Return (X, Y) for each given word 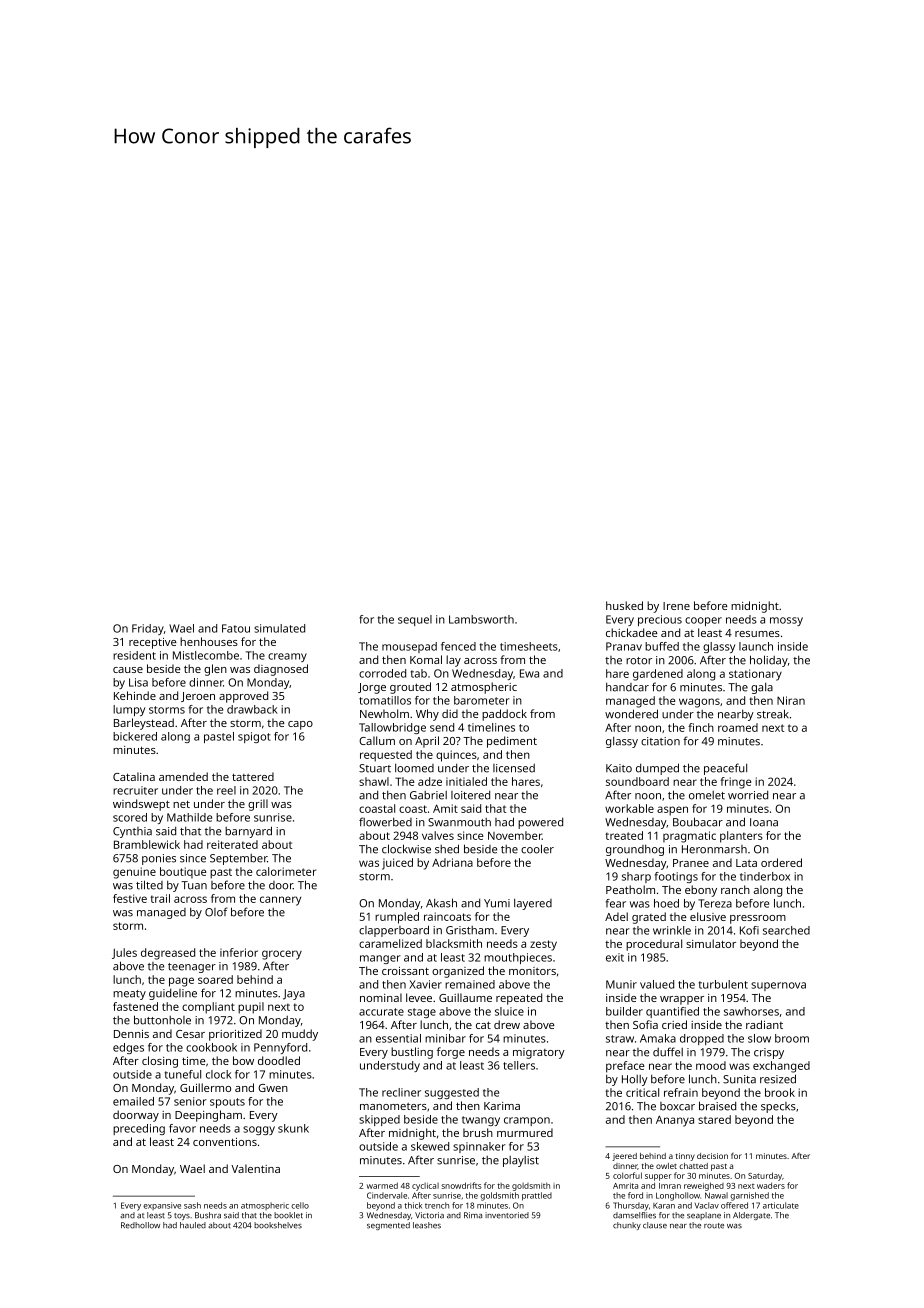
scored (130, 817)
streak (773, 714)
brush (478, 1132)
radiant (764, 1024)
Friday (148, 629)
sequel (415, 620)
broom (792, 1038)
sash (192, 1205)
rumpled (397, 918)
